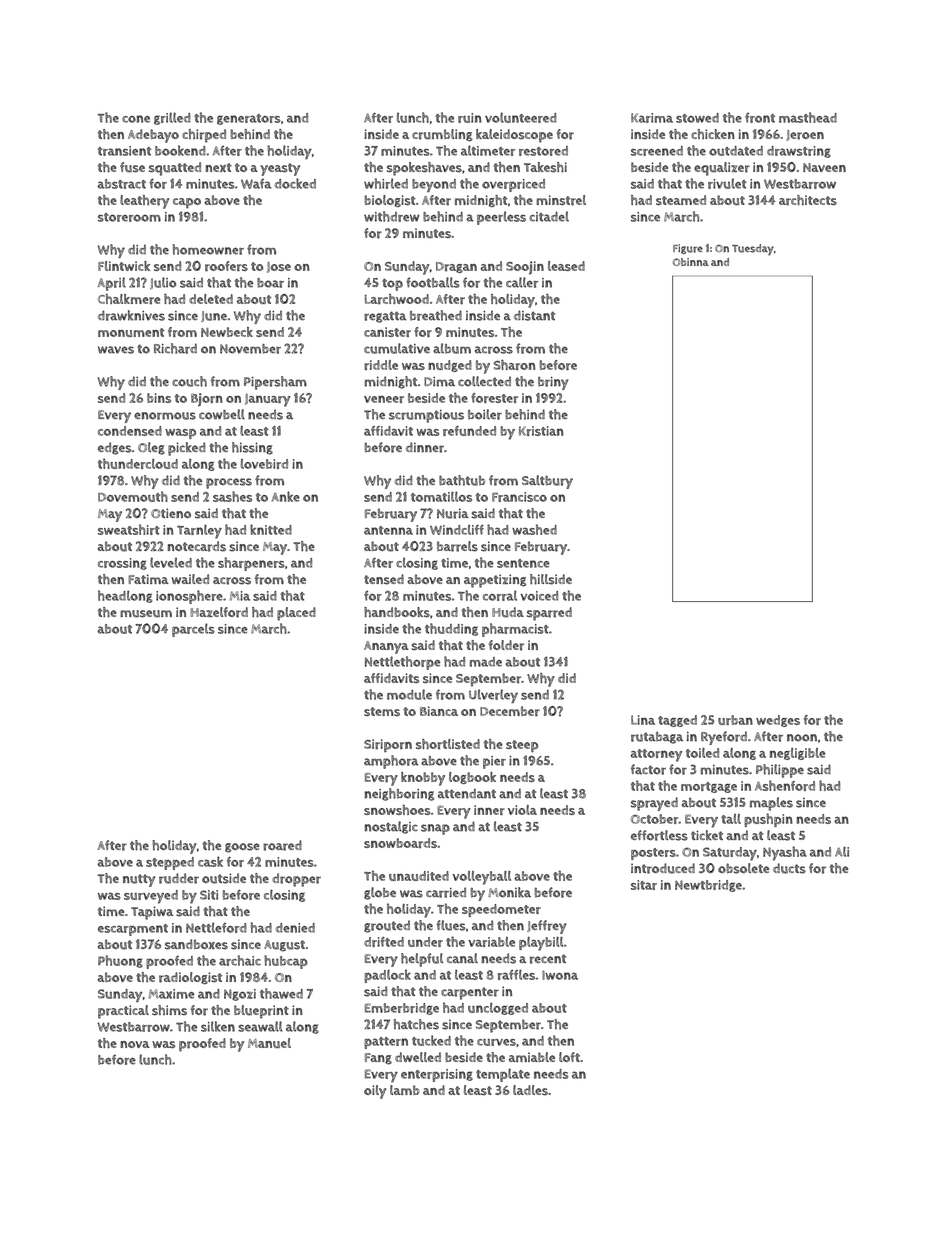 The height and width of the screenshot is (1233, 952). What do you see at coordinates (691, 262) in the screenshot?
I see `Obinna` at bounding box center [691, 262].
